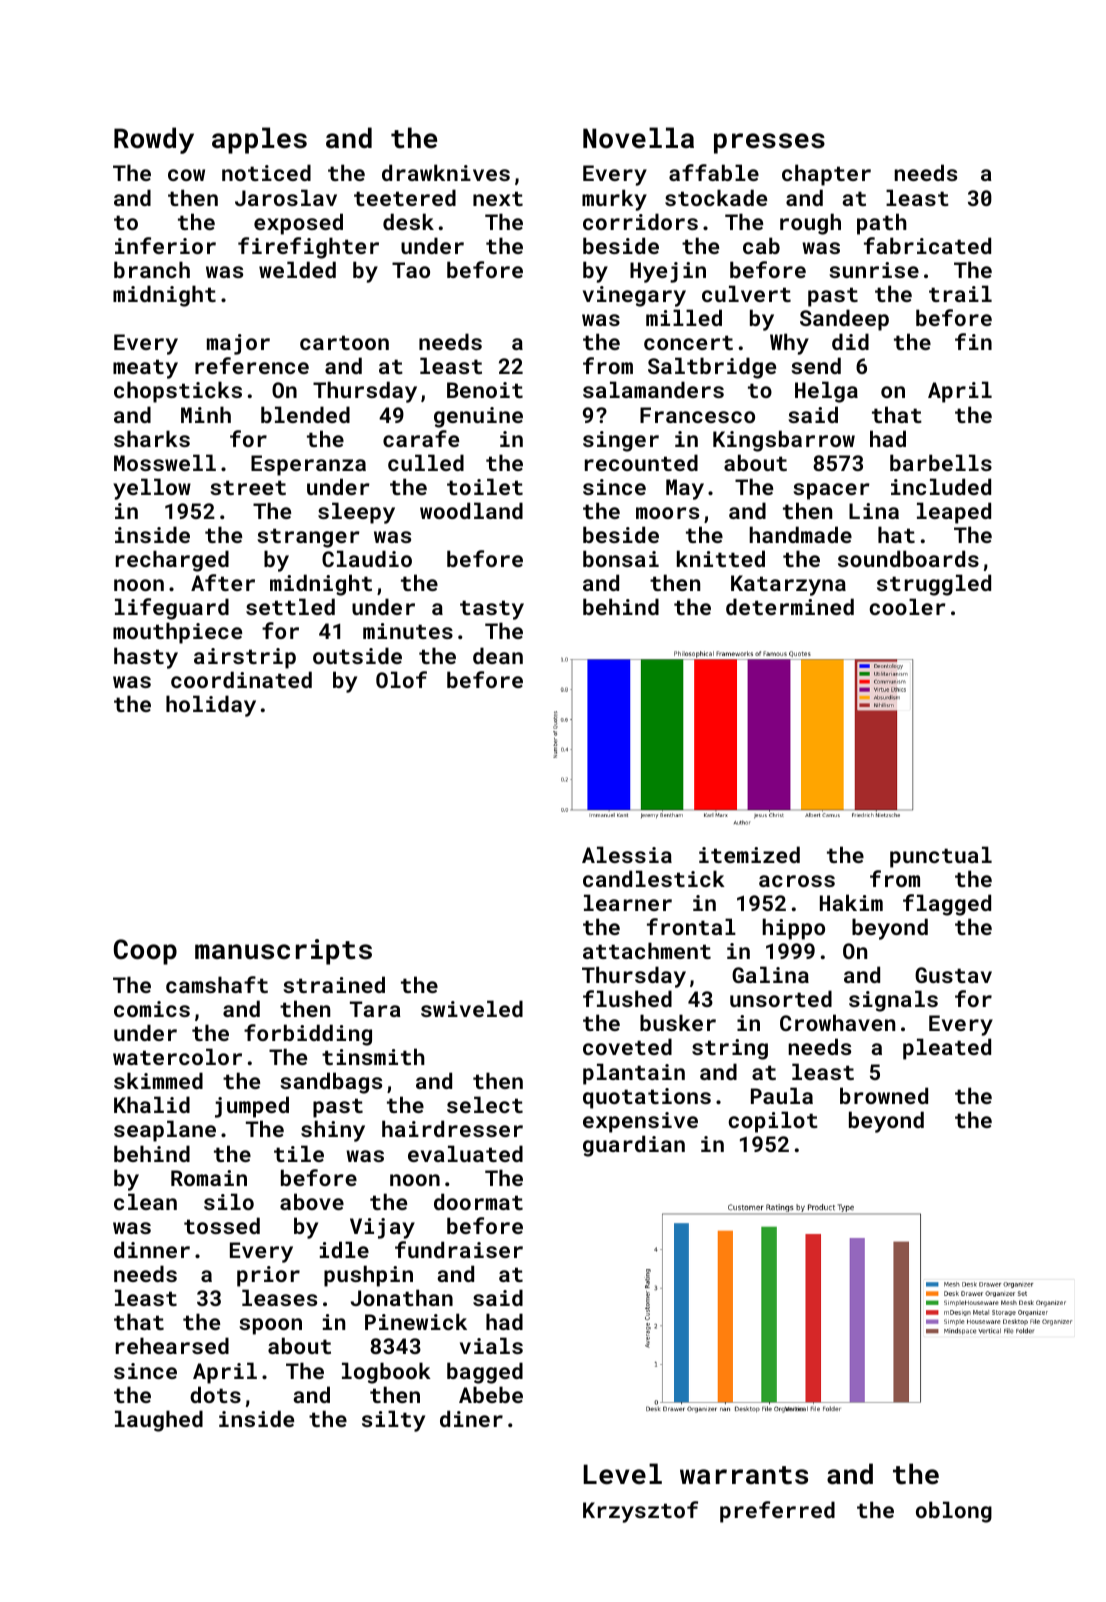 The image size is (1106, 1602). What do you see at coordinates (279, 1297) in the document?
I see `leases` at bounding box center [279, 1297].
